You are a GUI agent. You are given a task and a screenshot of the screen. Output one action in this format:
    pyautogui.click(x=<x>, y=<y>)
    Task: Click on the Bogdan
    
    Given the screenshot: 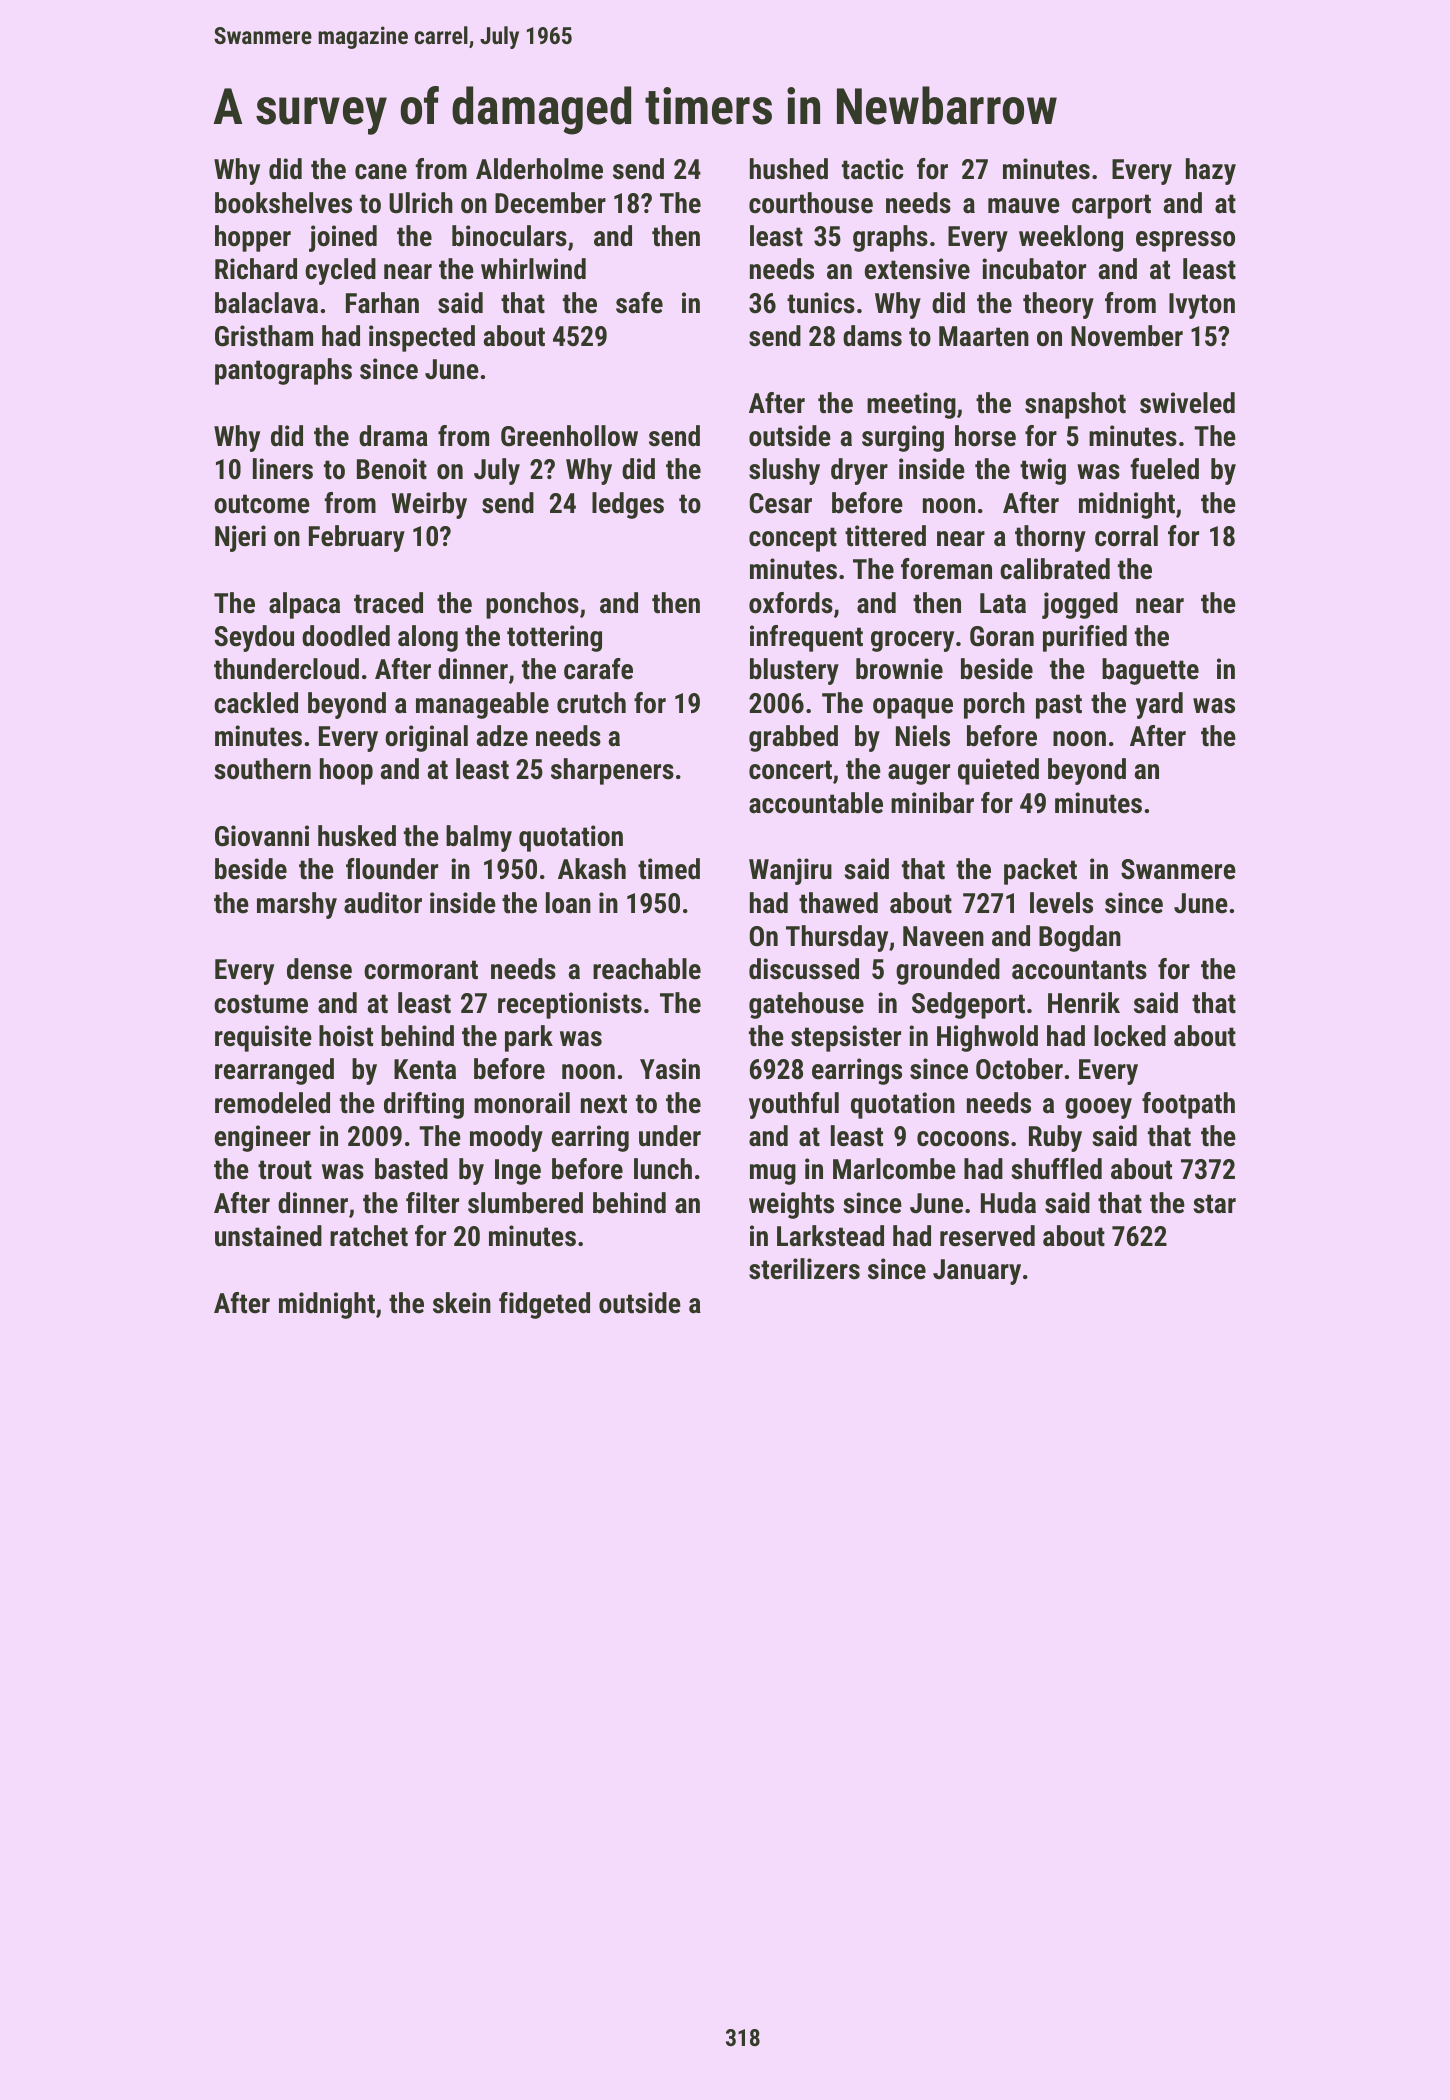 What is the action you would take?
    pyautogui.click(x=1080, y=938)
